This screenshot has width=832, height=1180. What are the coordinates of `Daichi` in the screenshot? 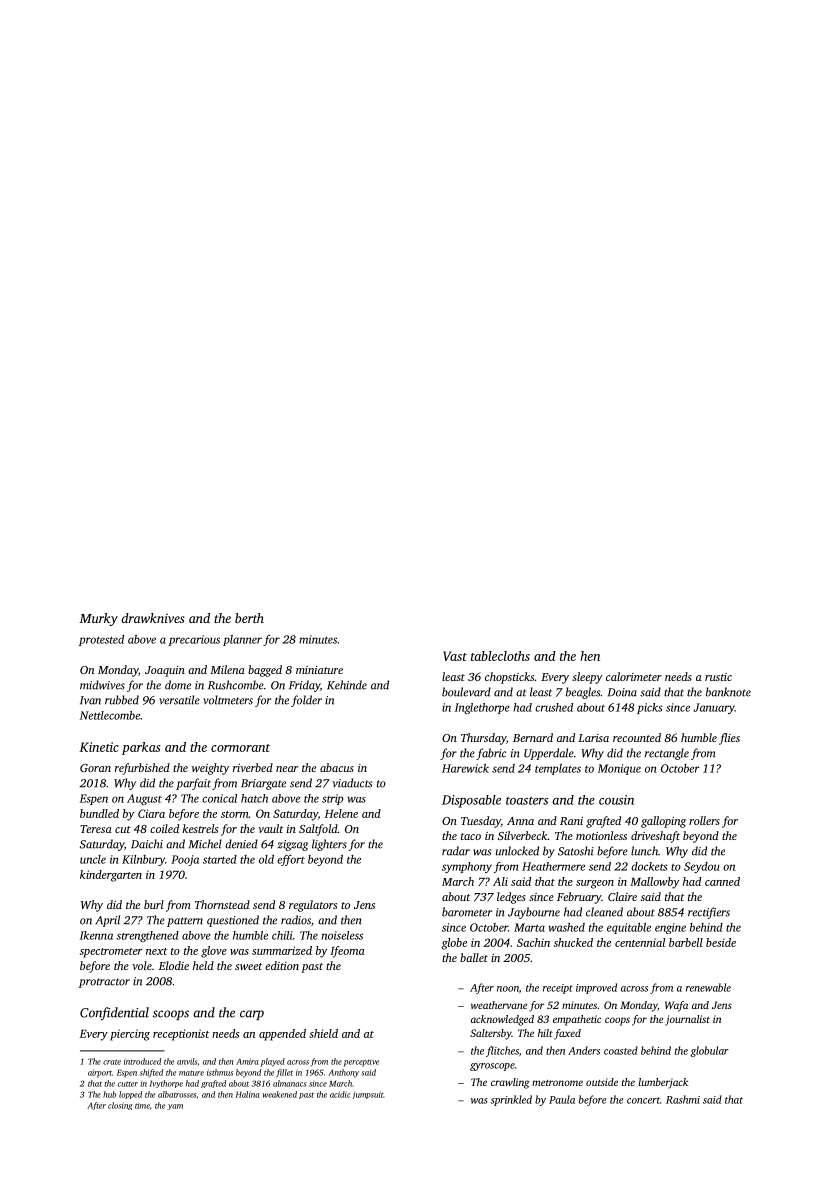 It's located at (147, 844).
